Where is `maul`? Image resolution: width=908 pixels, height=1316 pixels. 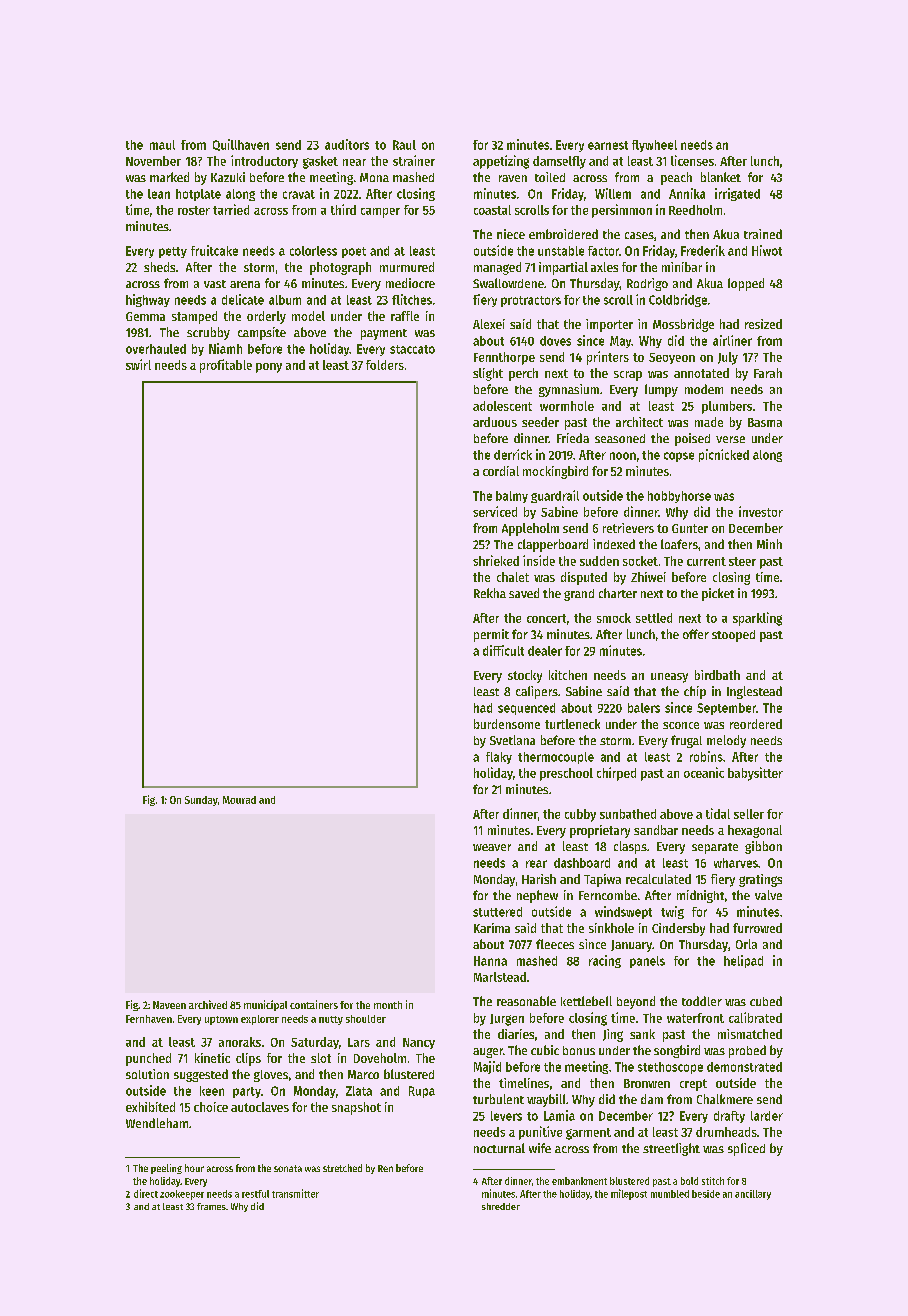
maul is located at coordinates (162, 145).
